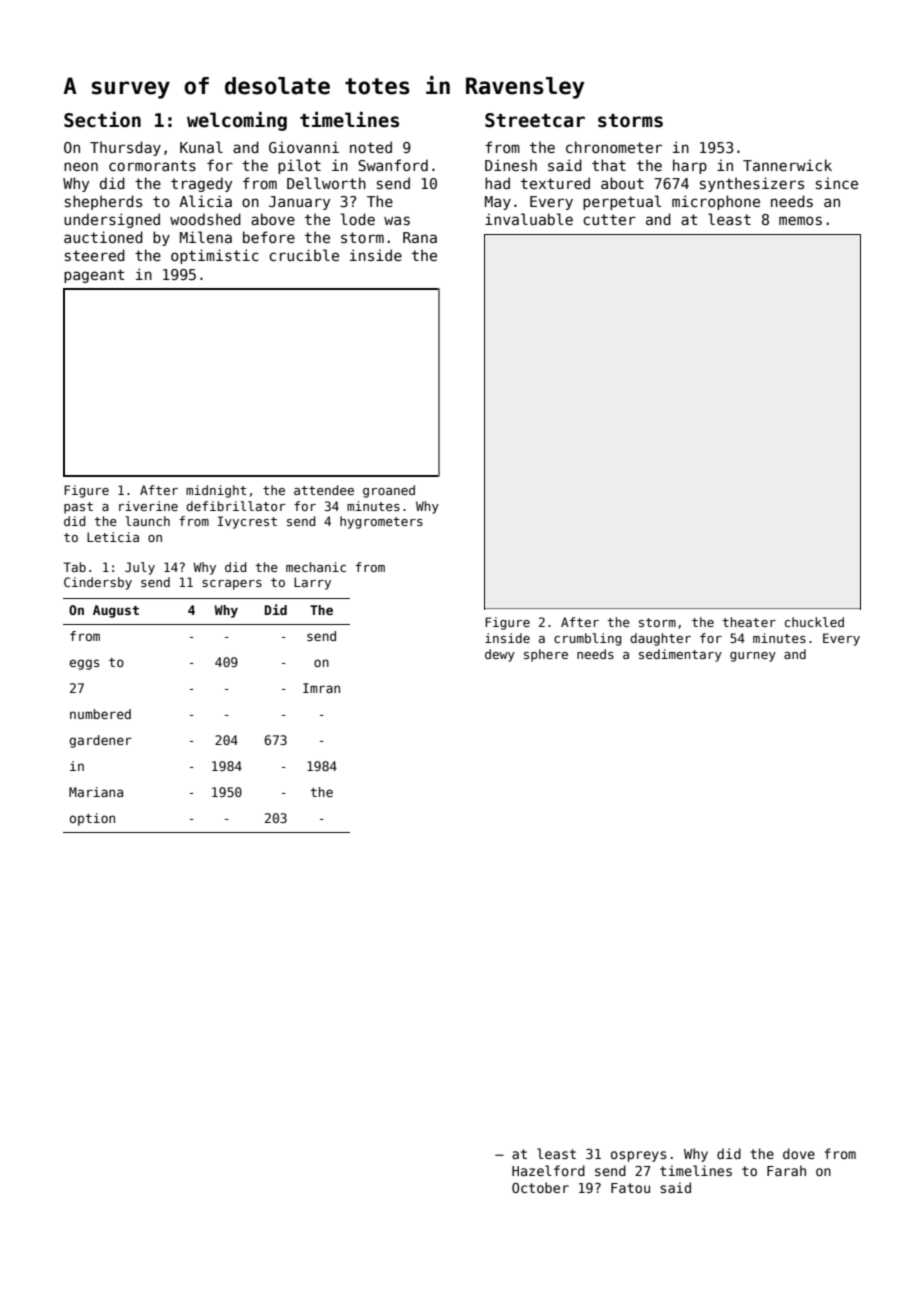  Describe the element at coordinates (304, 255) in the image. I see `crucible` at that location.
